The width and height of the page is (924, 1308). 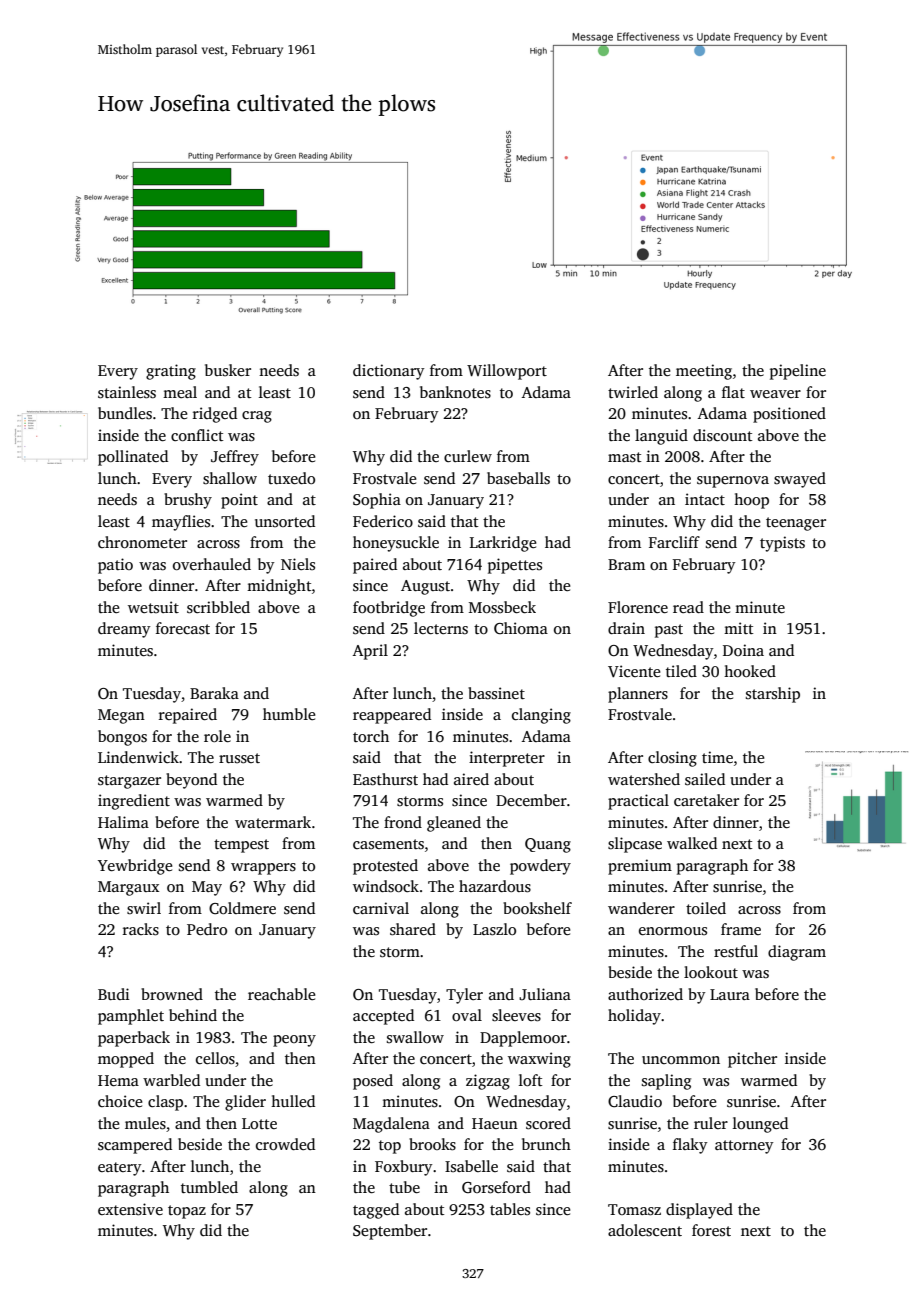 I want to click on honeysuckle, so click(x=396, y=544).
